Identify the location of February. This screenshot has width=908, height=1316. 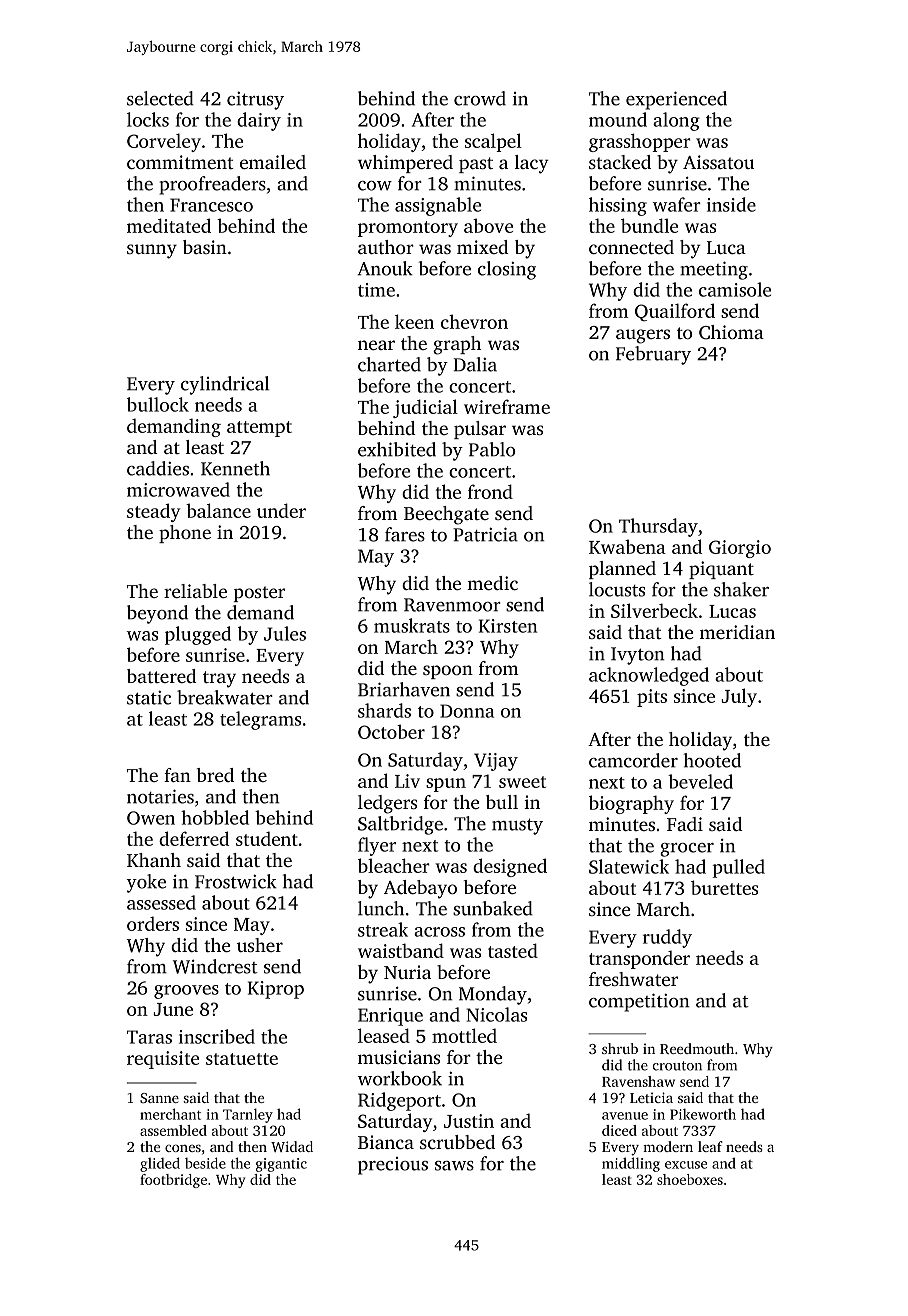
(653, 355).
